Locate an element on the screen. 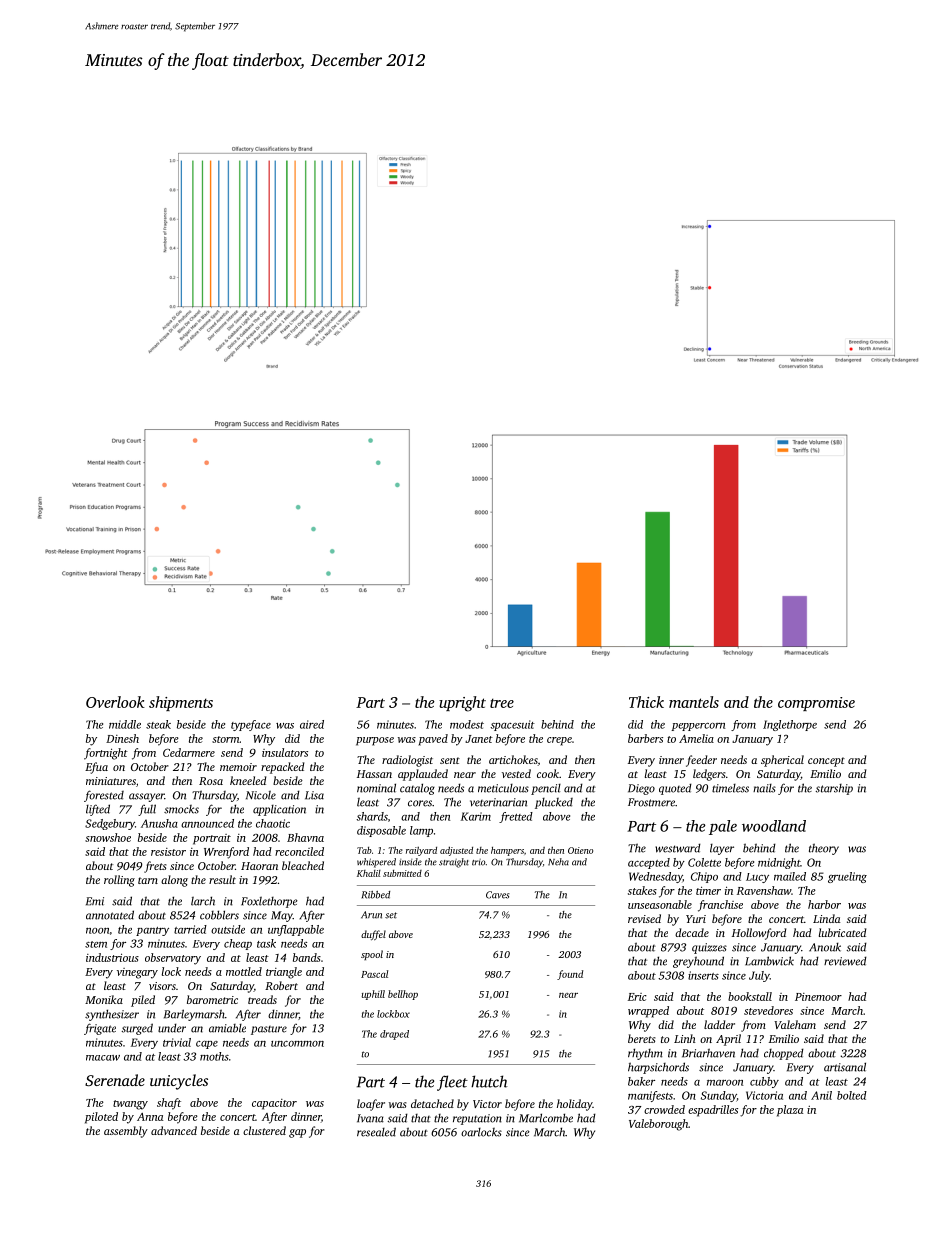 The height and width of the screenshot is (1233, 952). resealed is located at coordinates (376, 1132).
